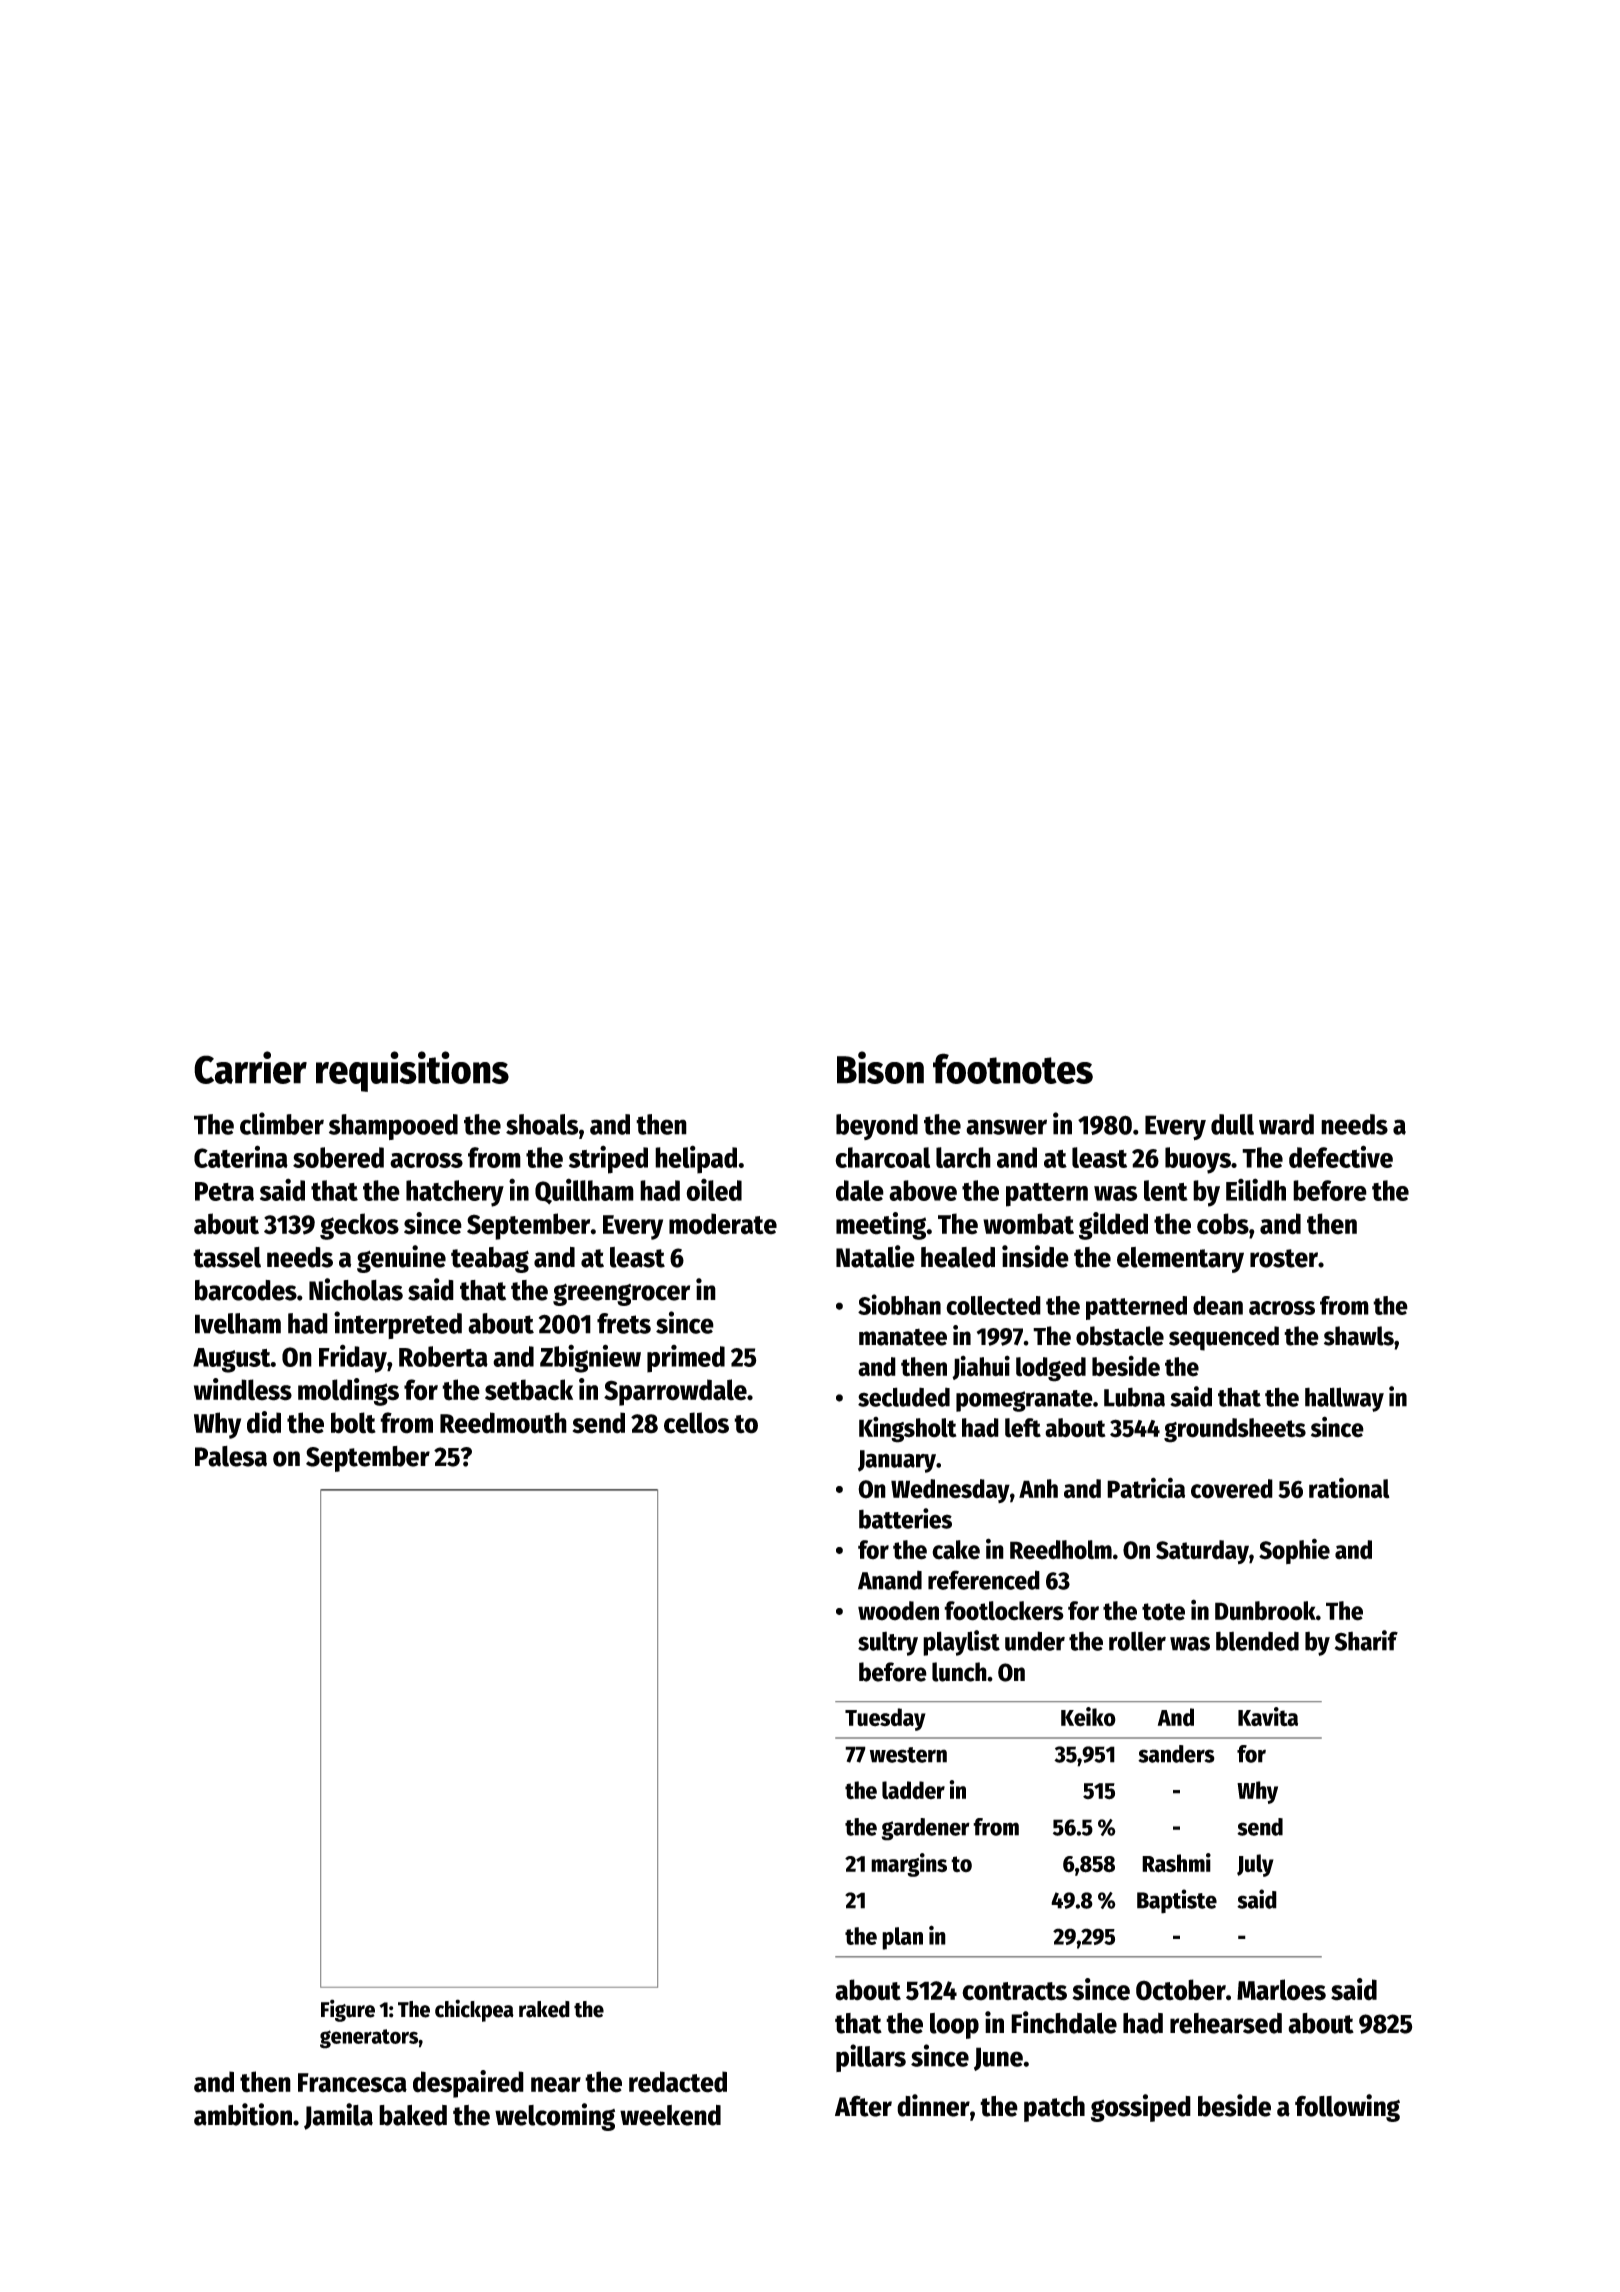  Describe the element at coordinates (925, 1829) in the page. I see `gardener` at that location.
